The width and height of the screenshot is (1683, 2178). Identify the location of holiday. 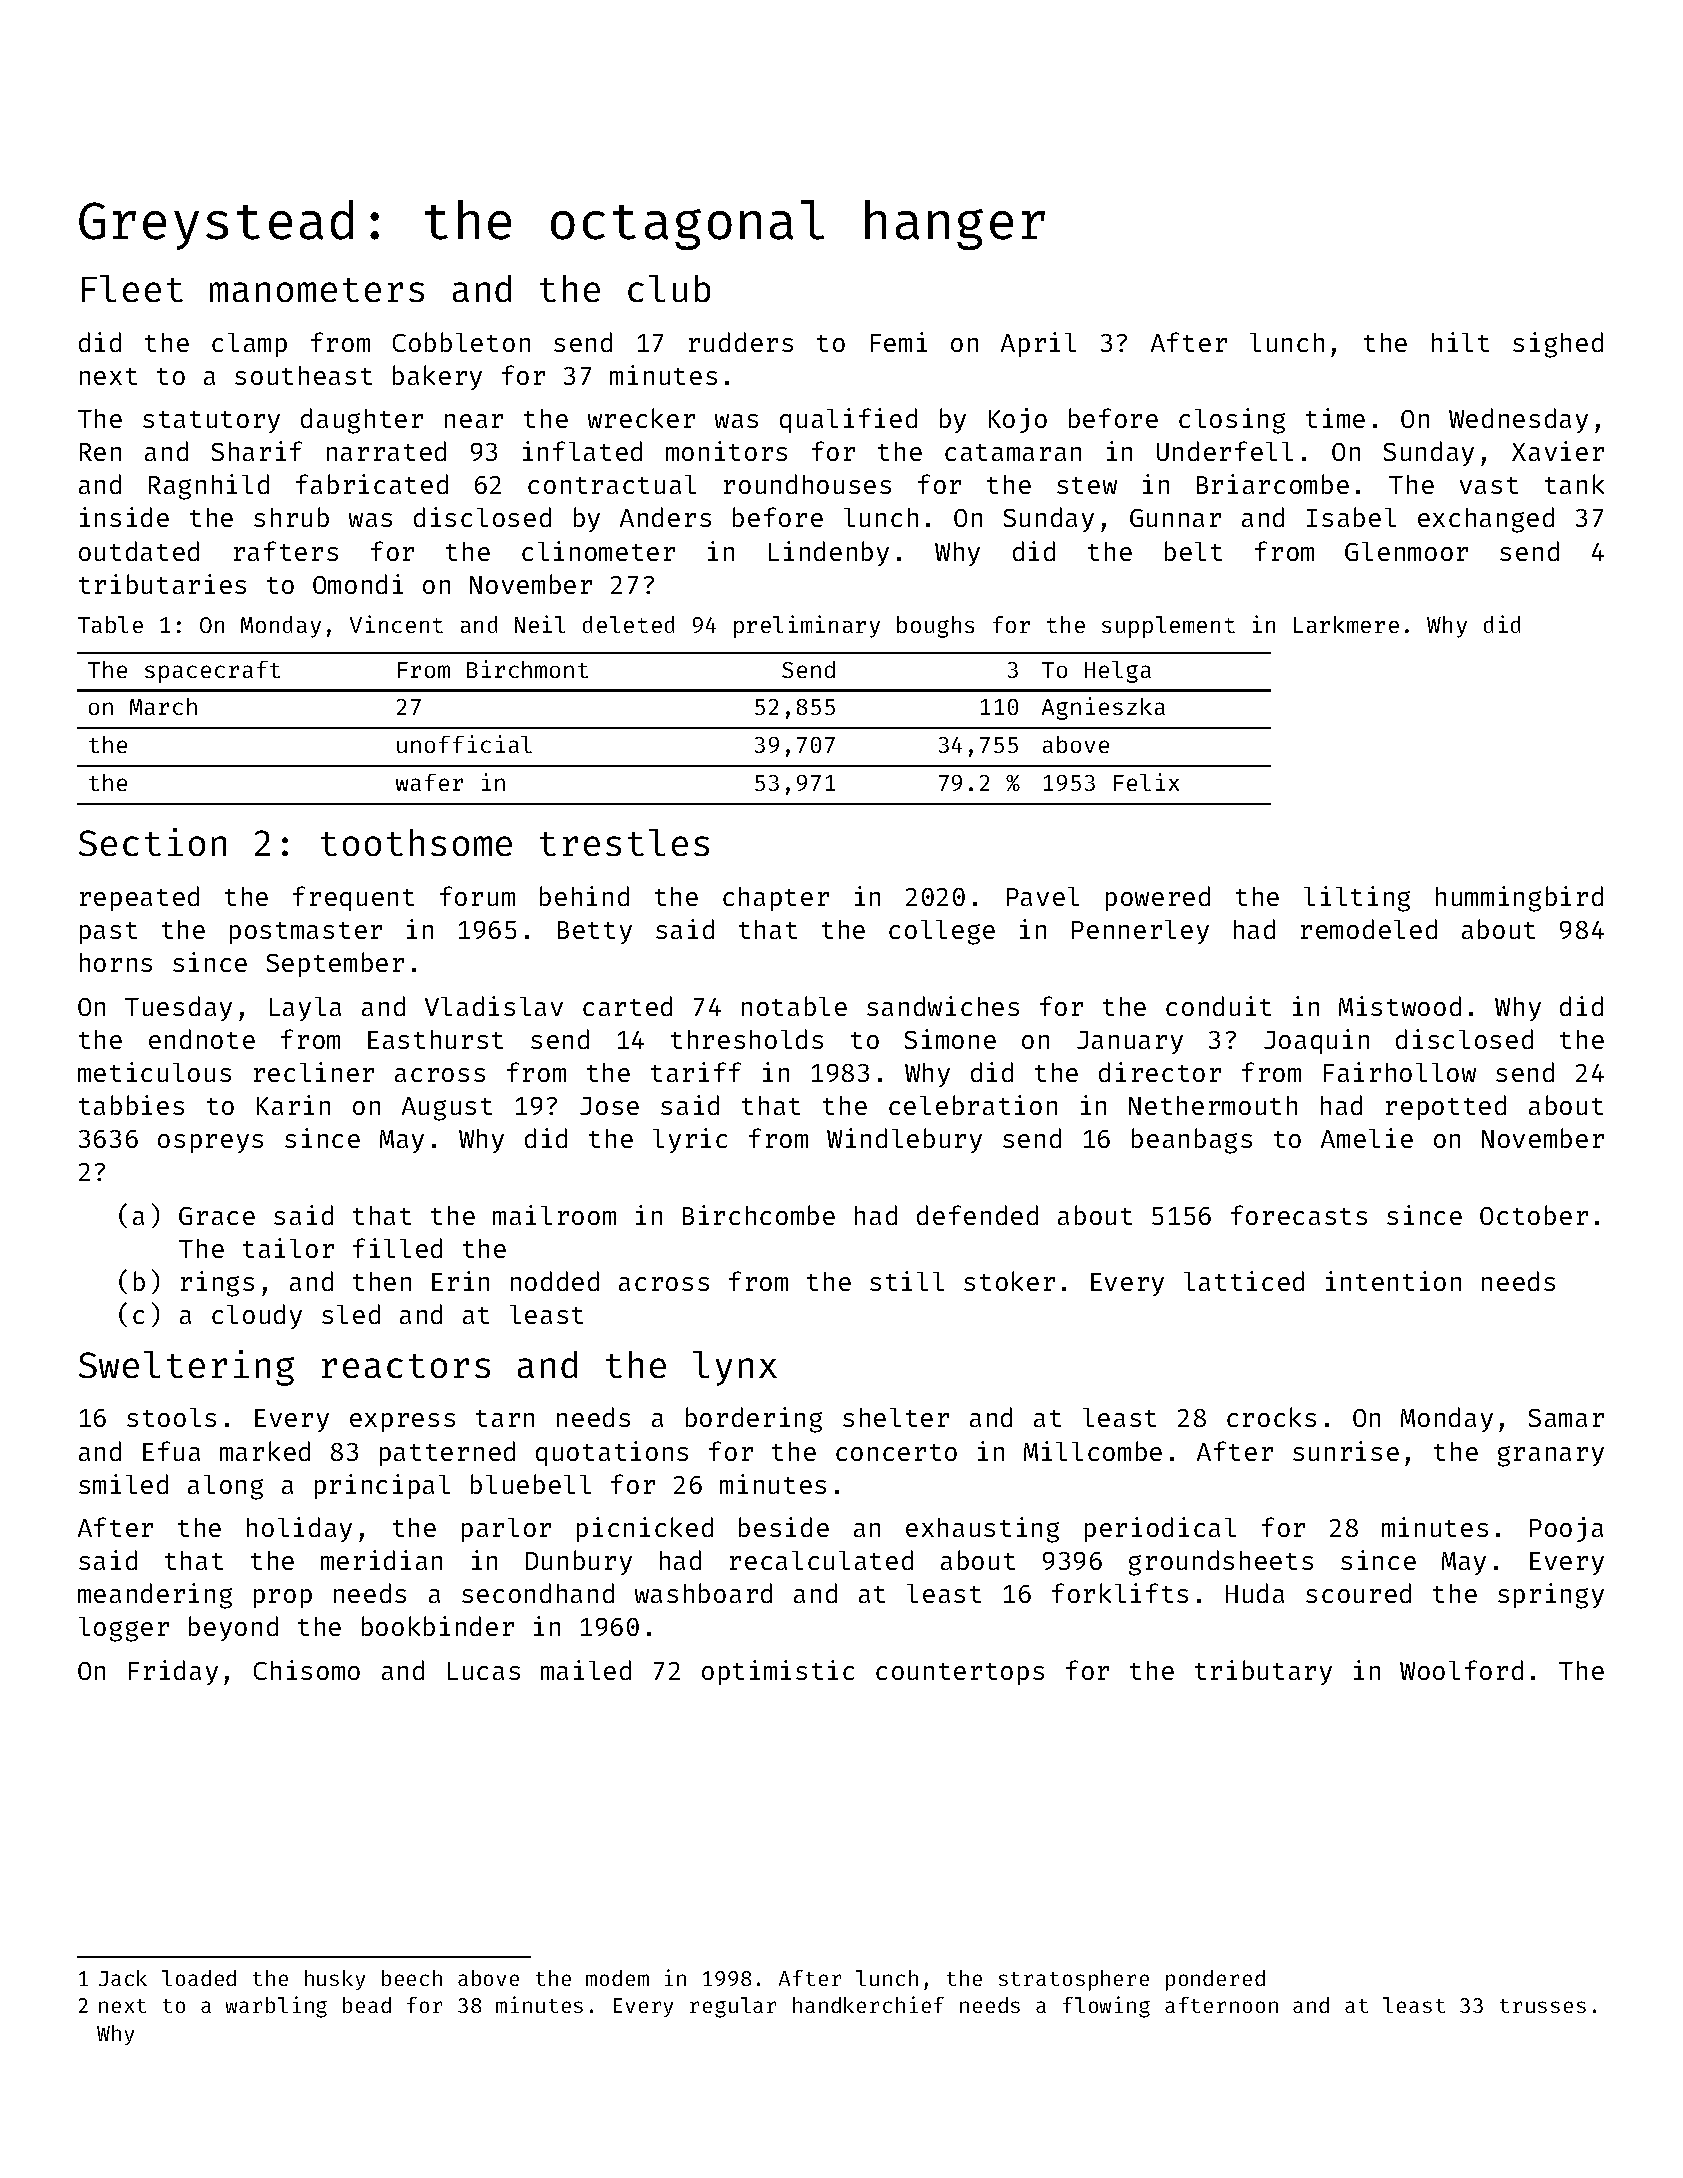
(299, 1529).
